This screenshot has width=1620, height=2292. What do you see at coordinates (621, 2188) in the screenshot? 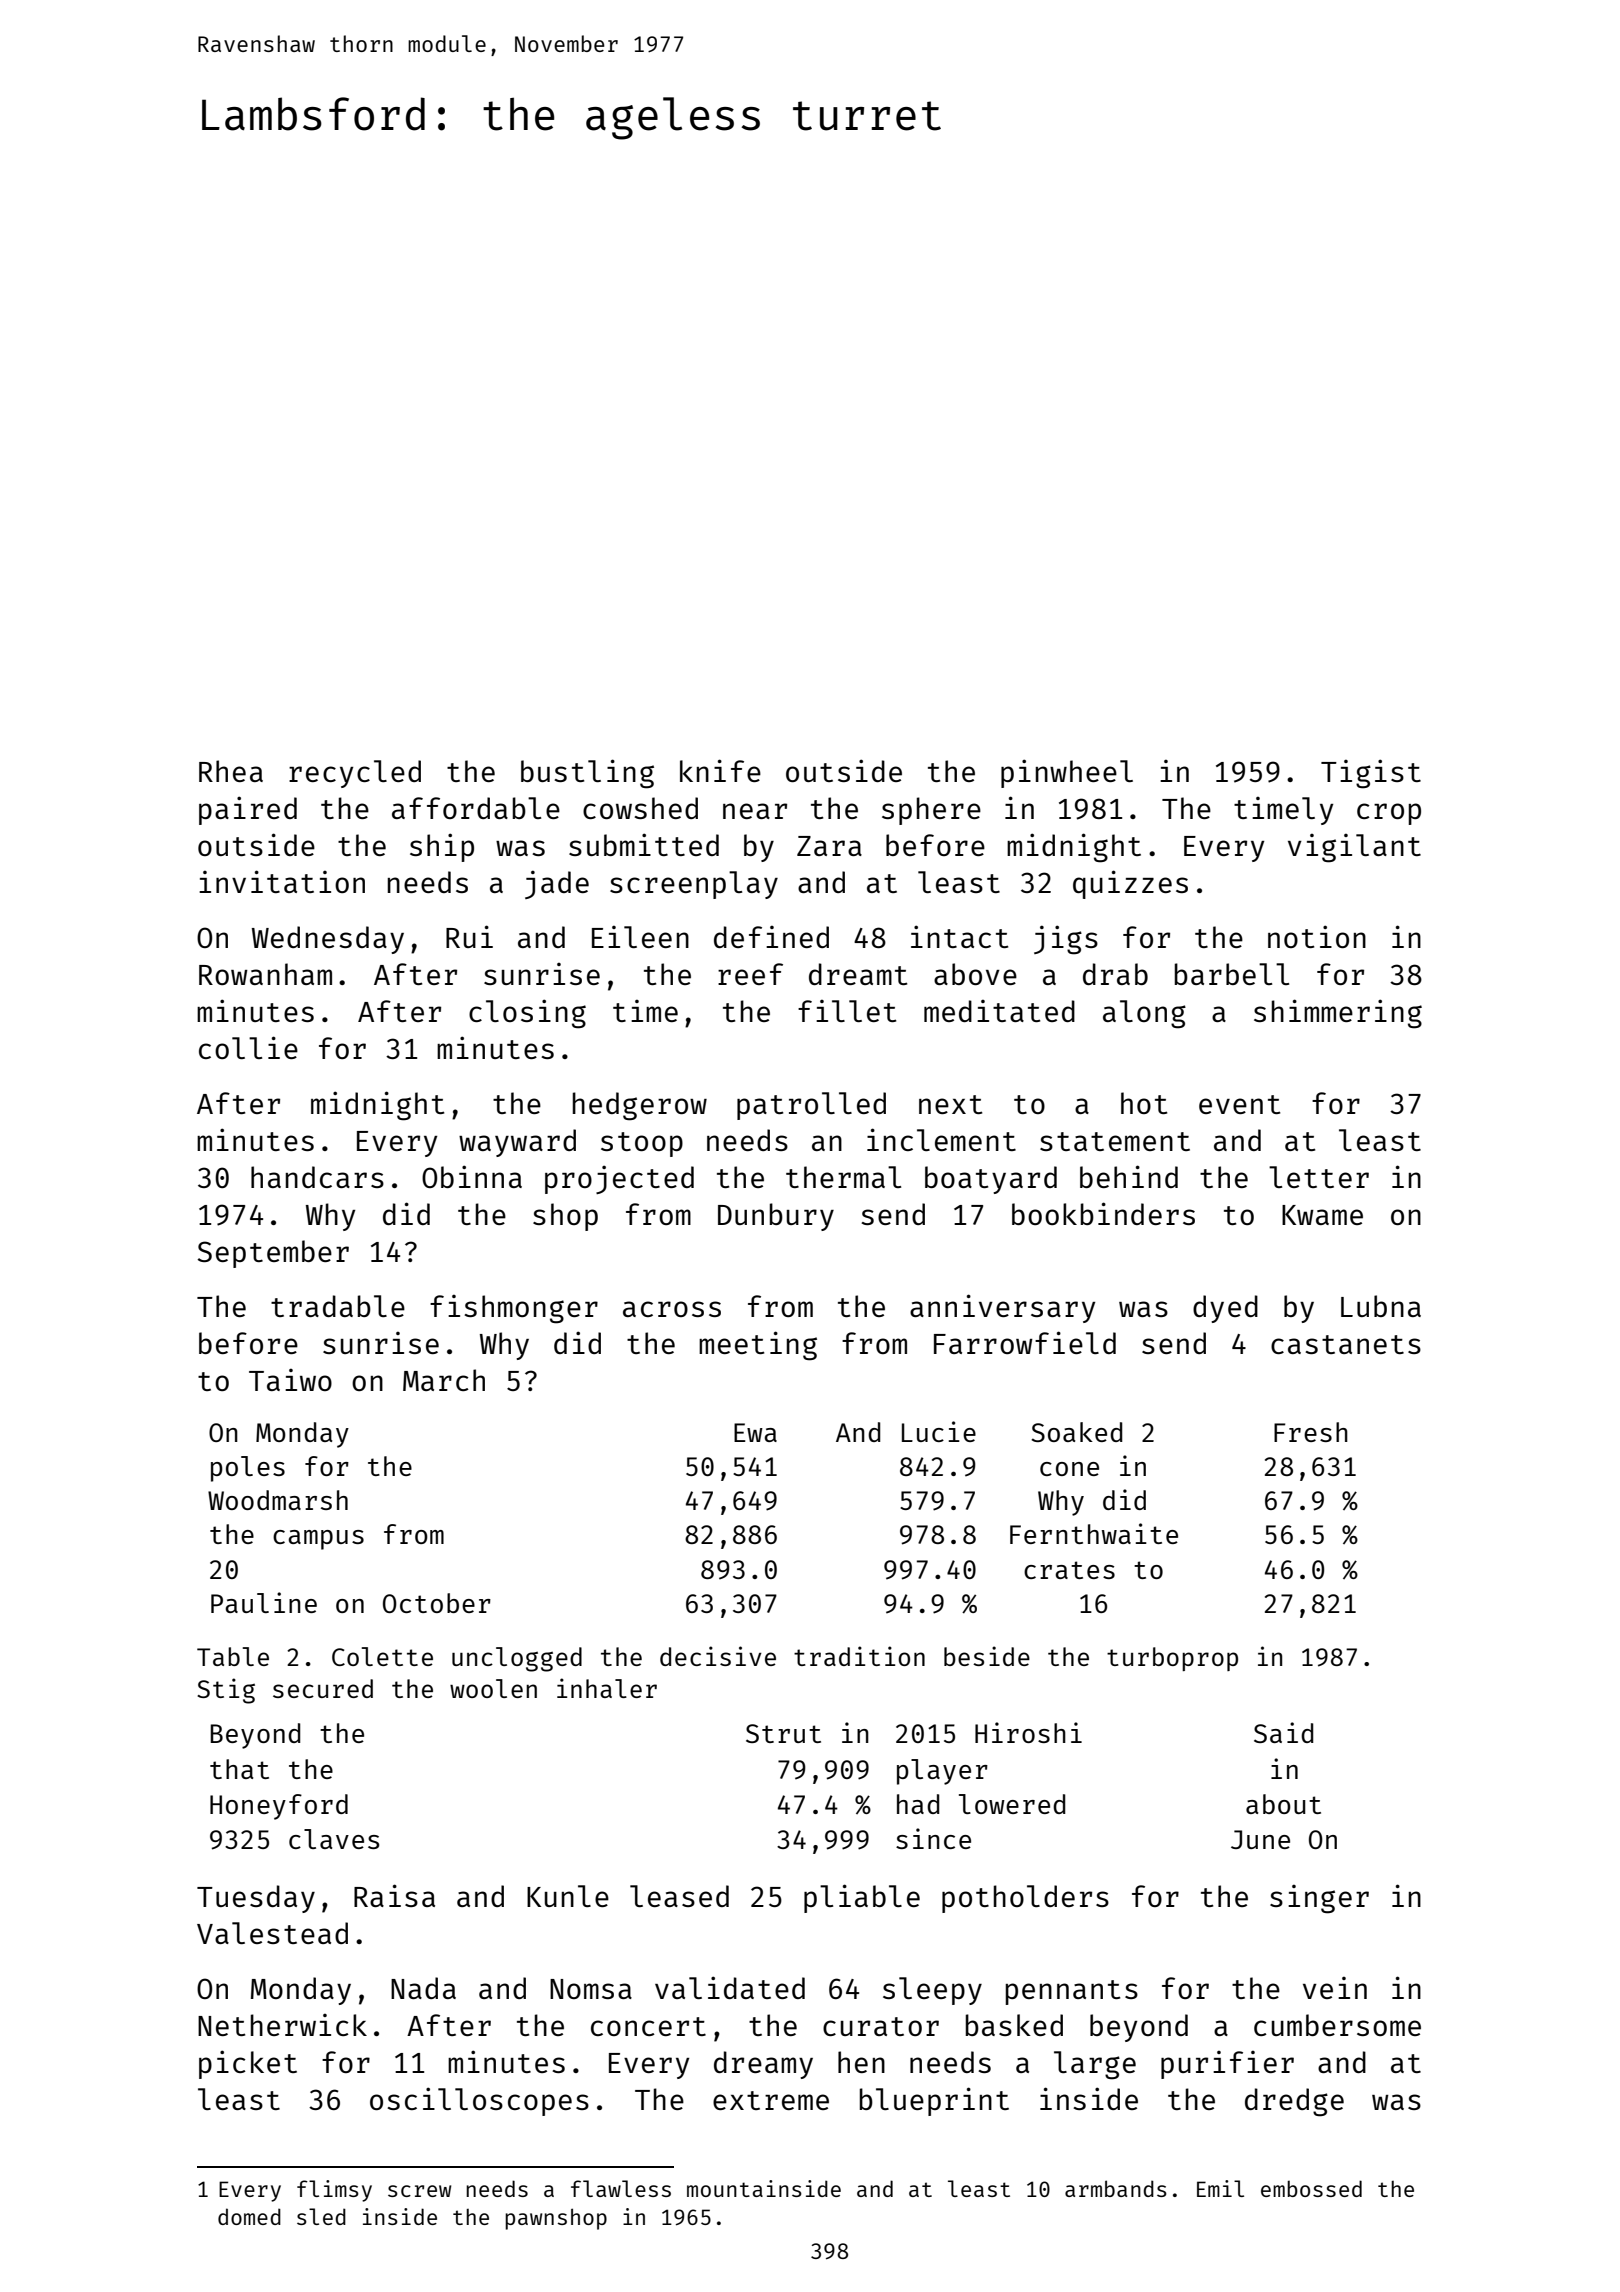
I see `flawless` at bounding box center [621, 2188].
